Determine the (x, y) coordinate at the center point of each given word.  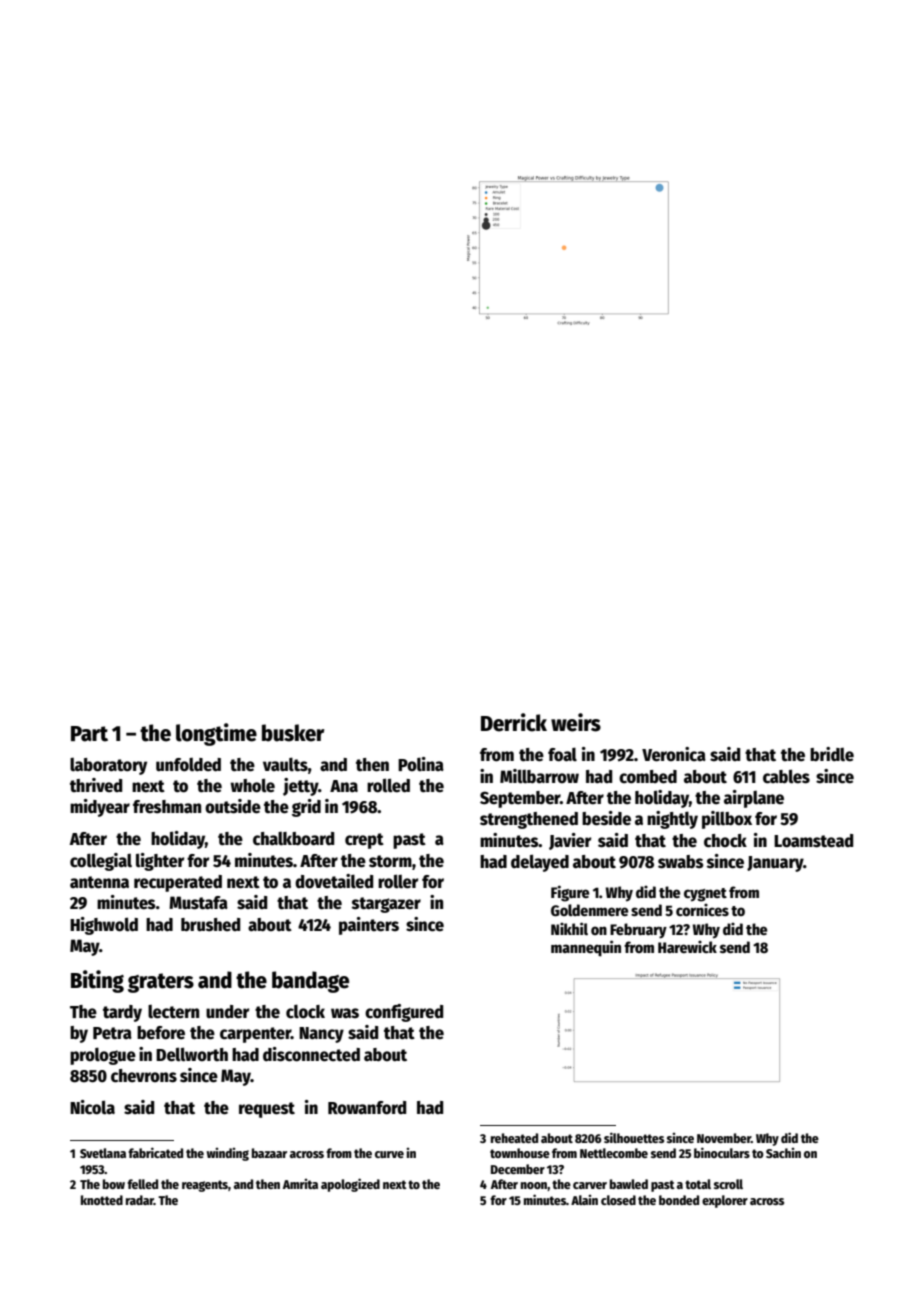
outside (233, 806)
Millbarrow (539, 776)
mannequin (586, 948)
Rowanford (367, 1108)
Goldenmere (589, 910)
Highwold (104, 926)
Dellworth (192, 1054)
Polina (421, 764)
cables (786, 776)
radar (140, 1200)
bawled (629, 1184)
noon (534, 1185)
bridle (832, 754)
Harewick (687, 946)
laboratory (108, 766)
